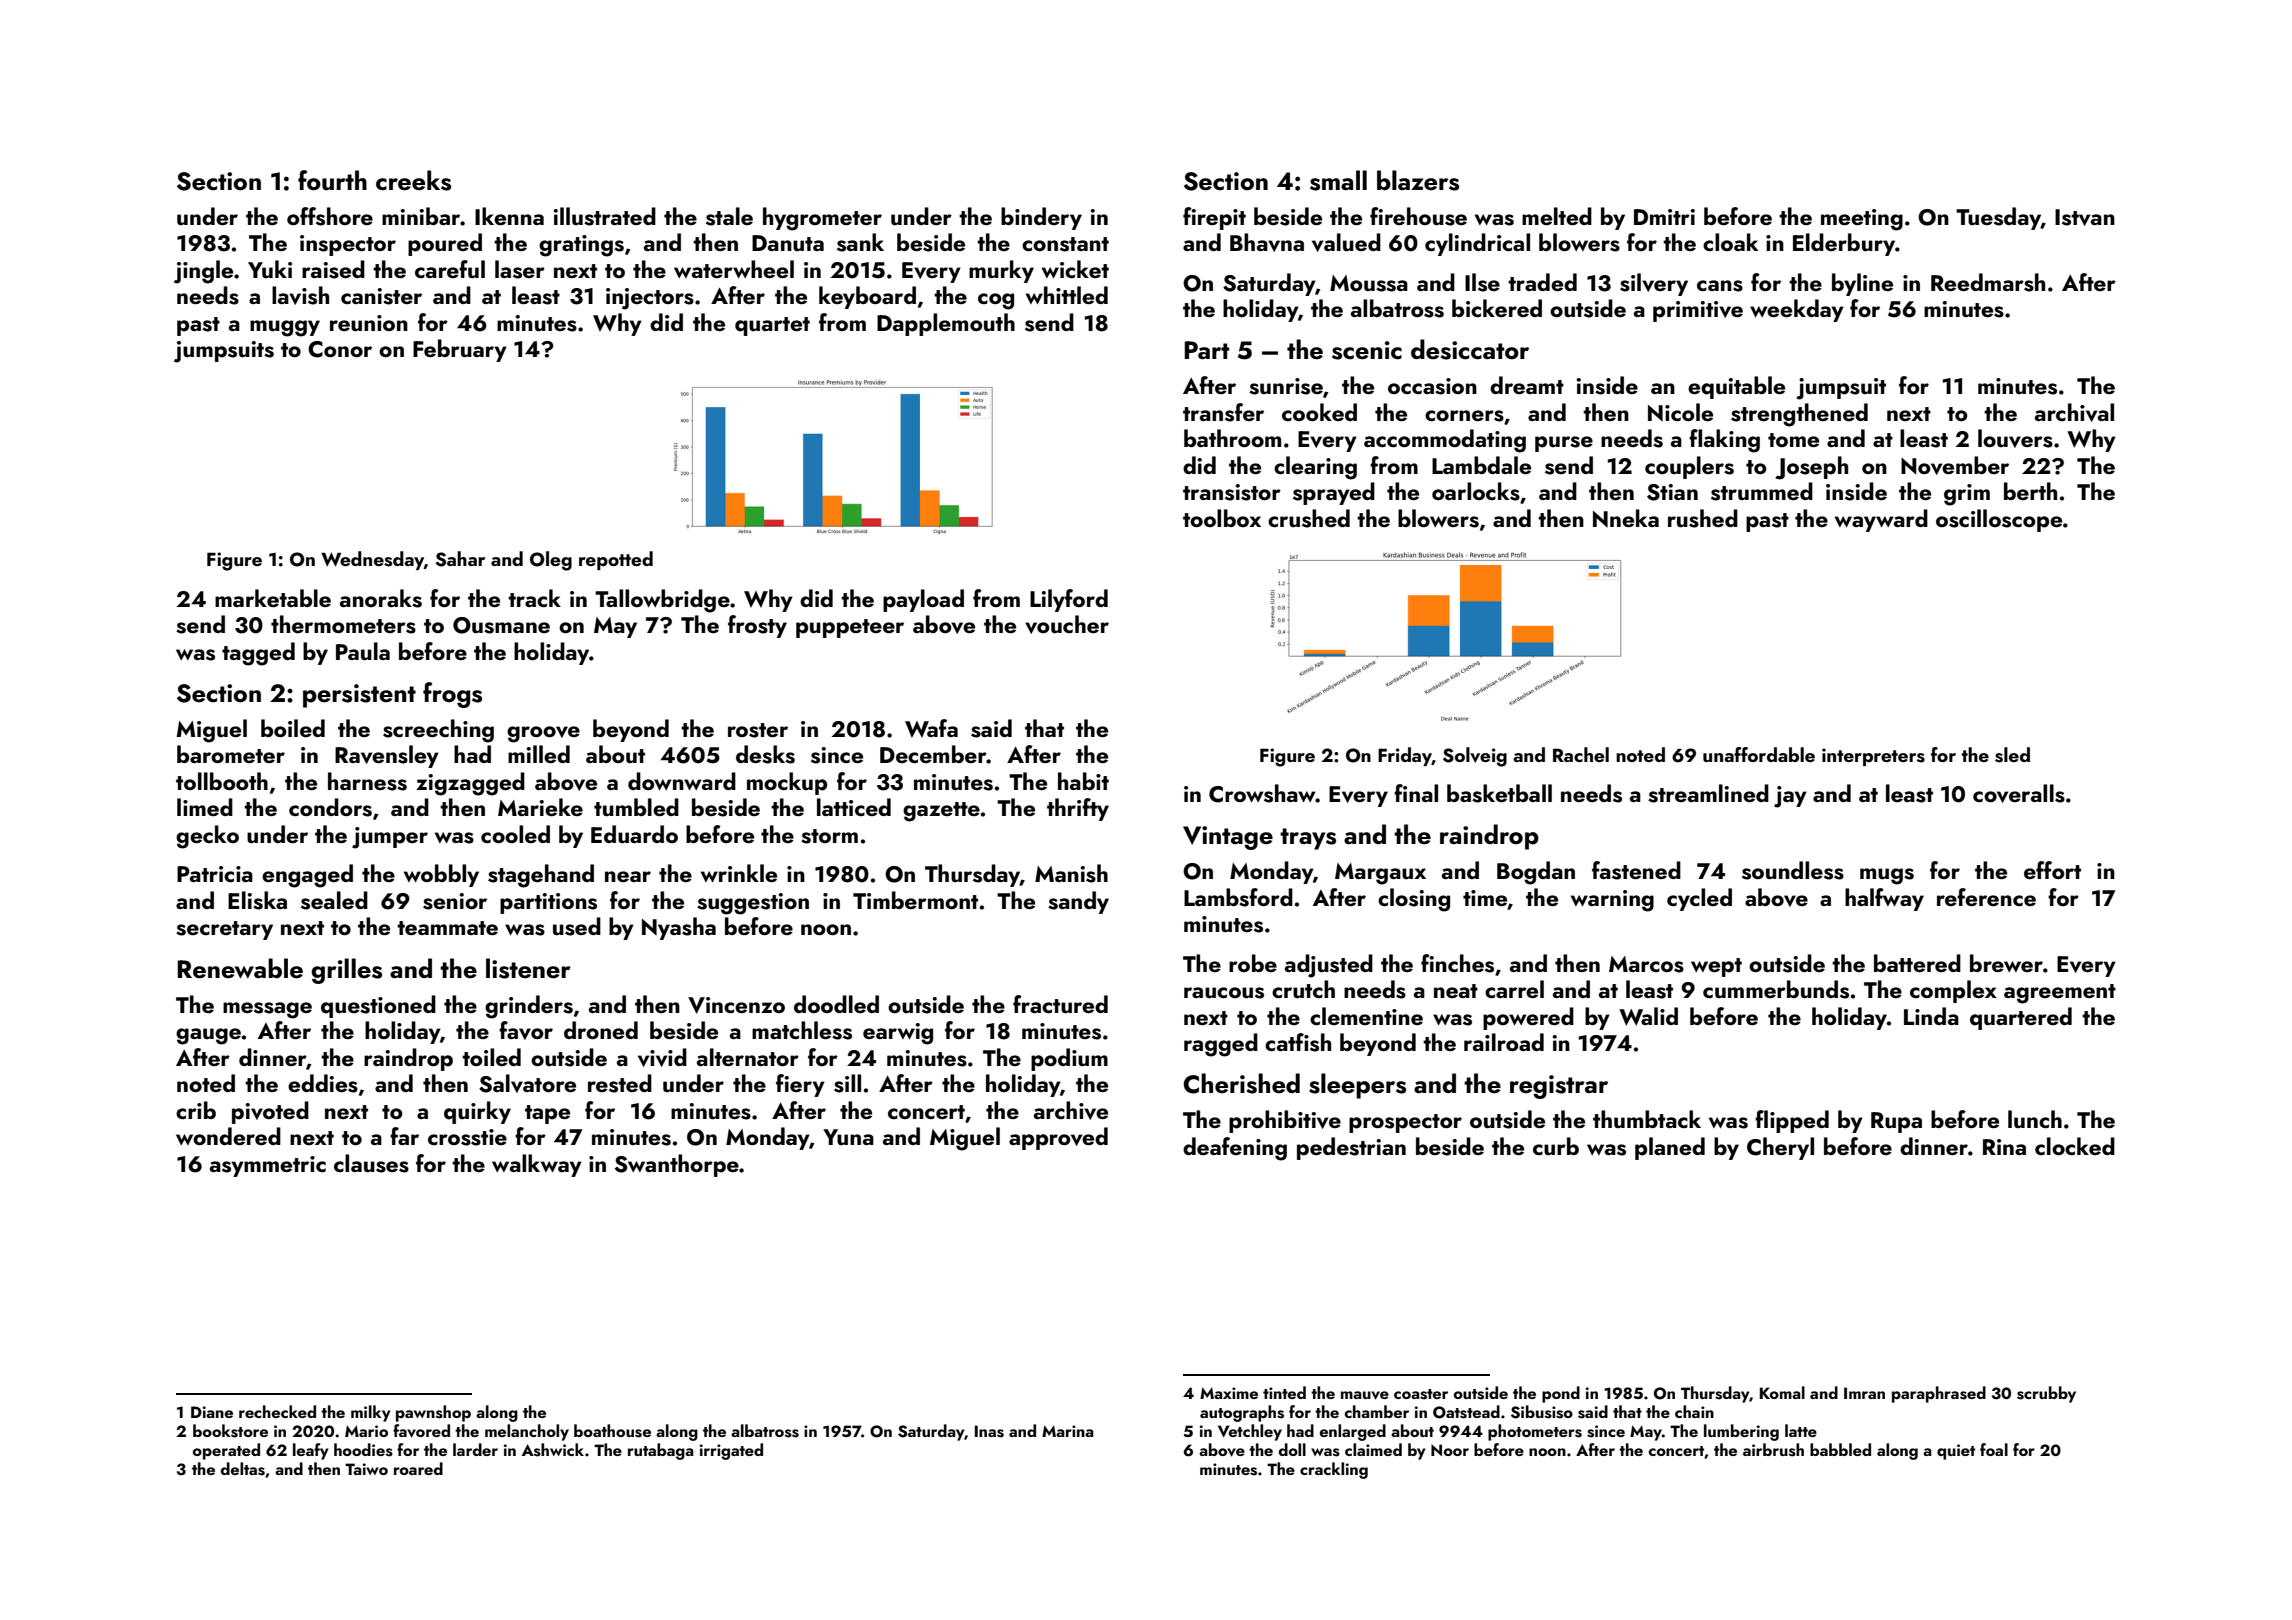  I want to click on paraphrased, so click(1939, 1394).
